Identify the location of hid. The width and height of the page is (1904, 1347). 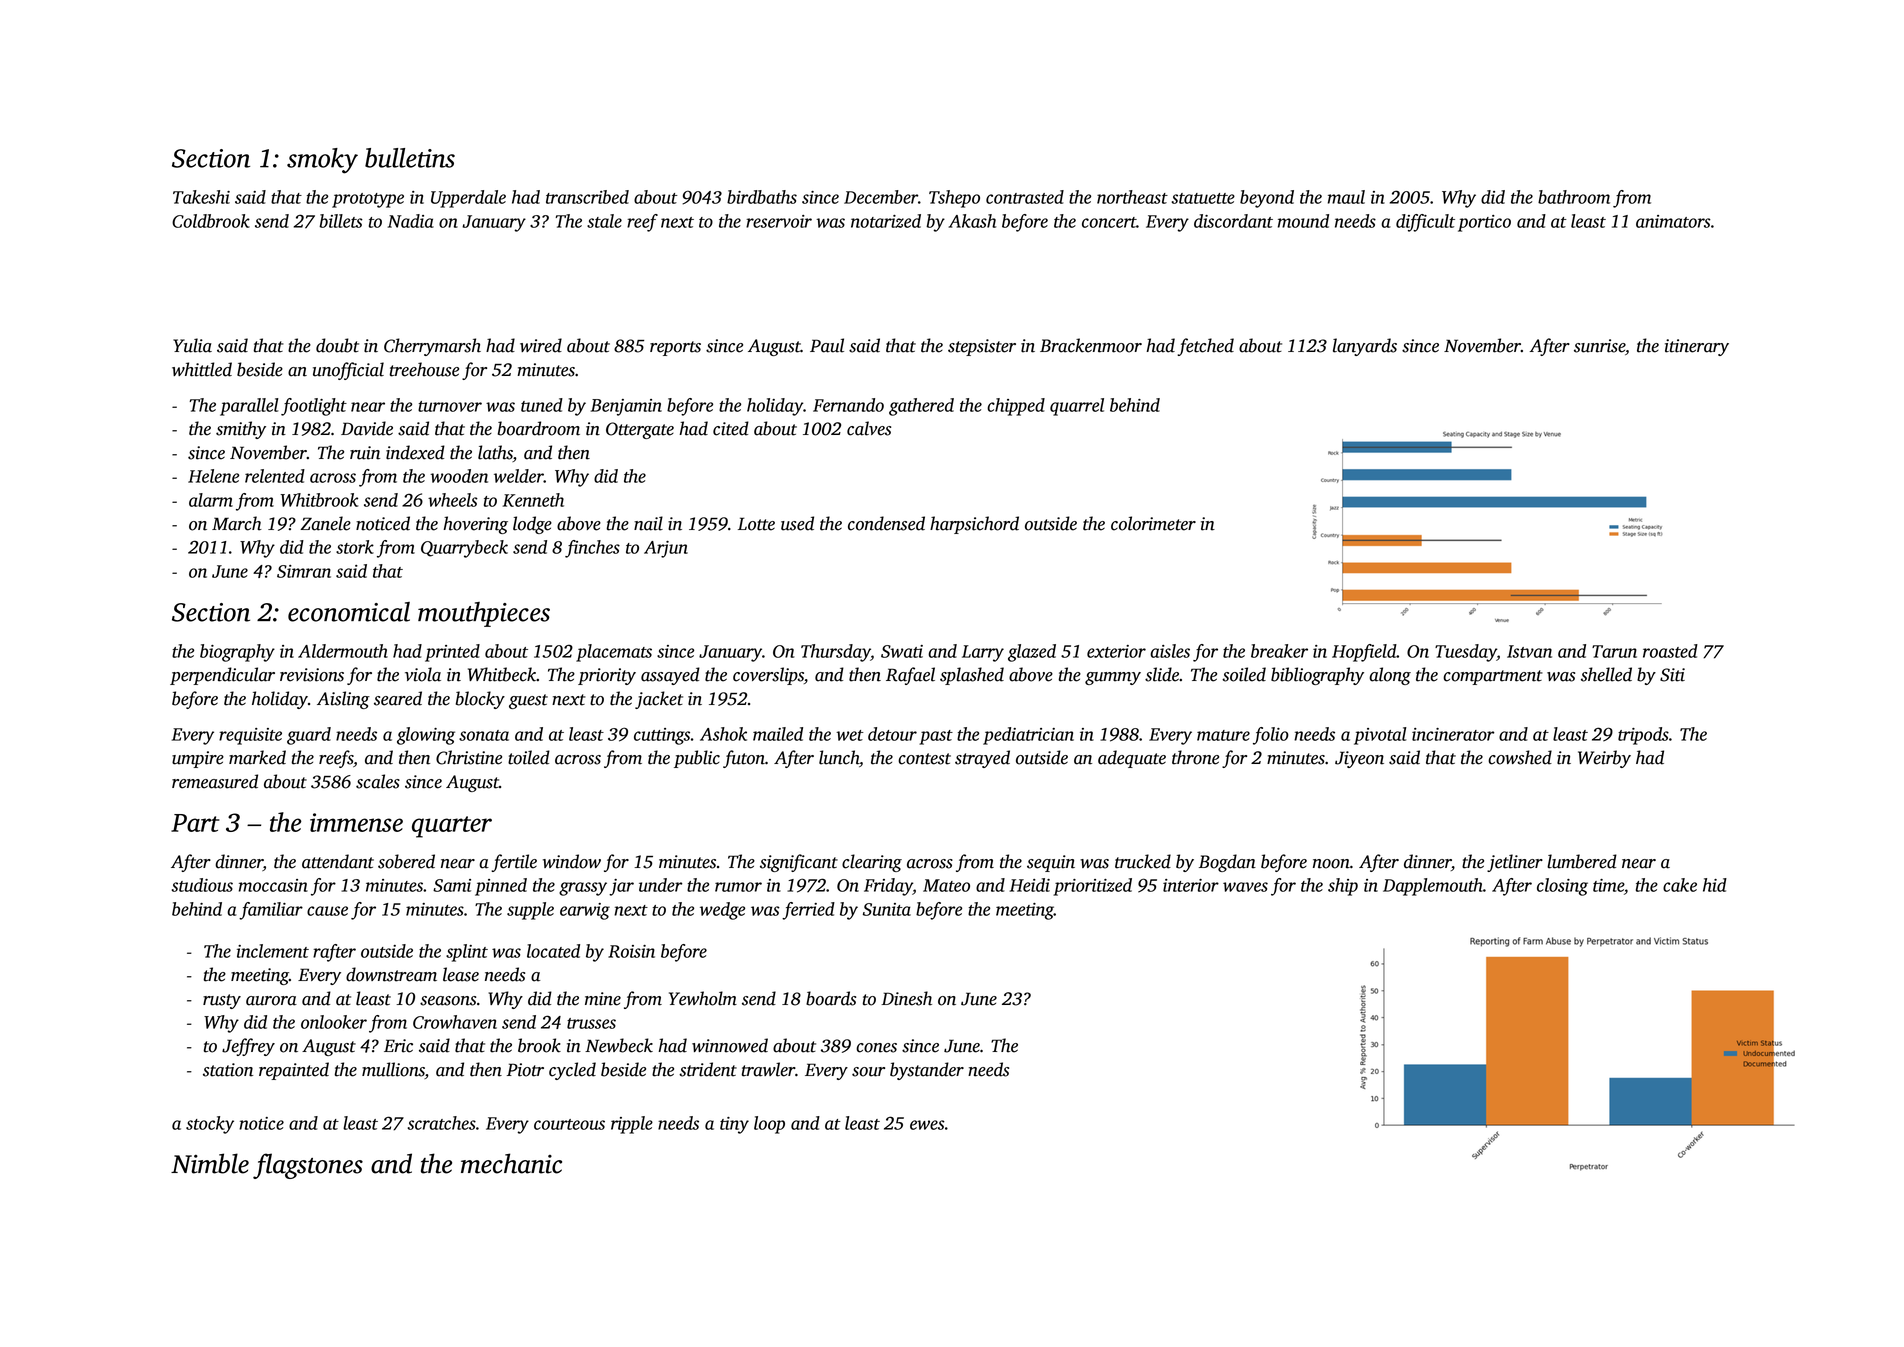
(1715, 885).
